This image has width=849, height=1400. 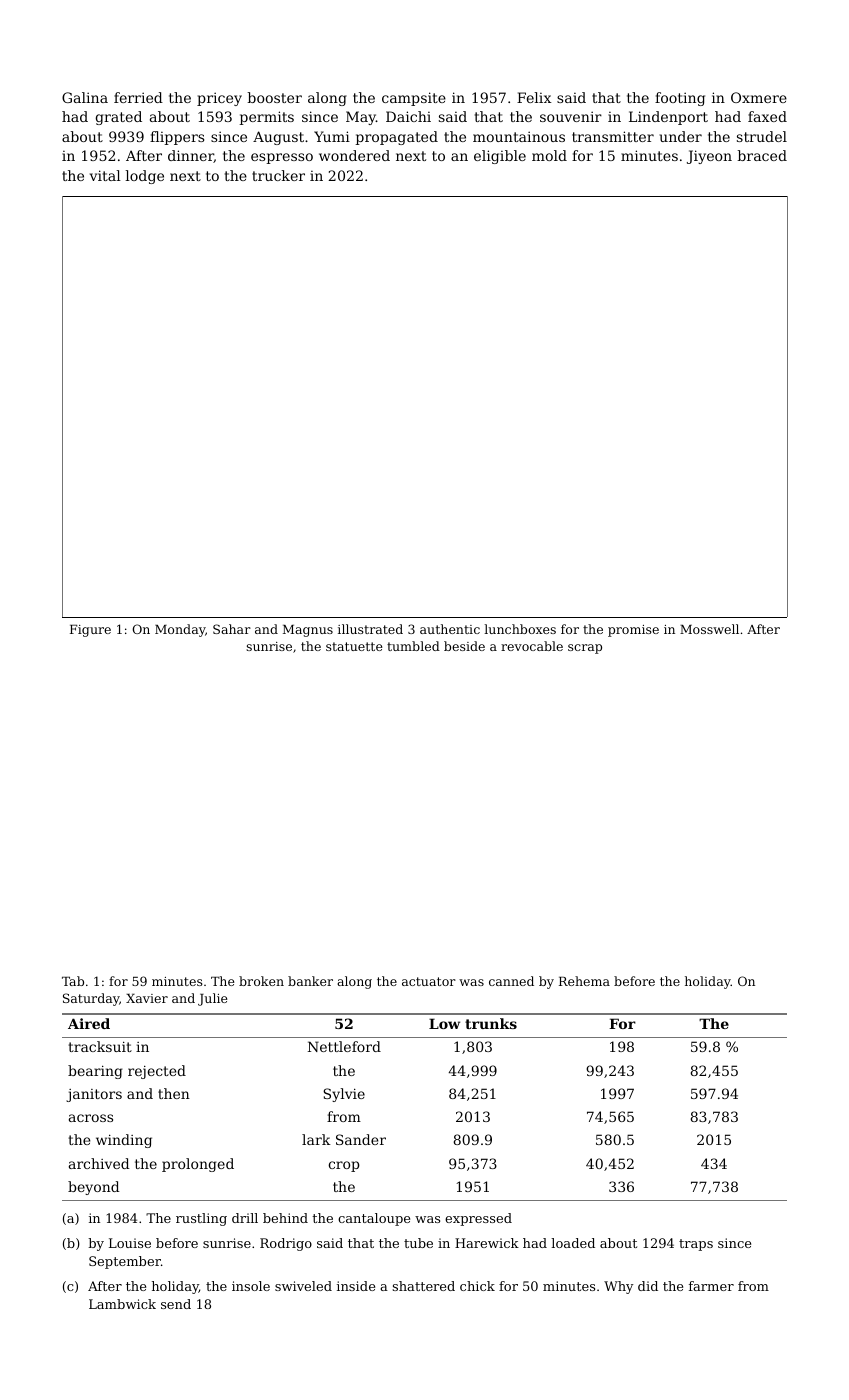 What do you see at coordinates (90, 631) in the image?
I see `Figure` at bounding box center [90, 631].
